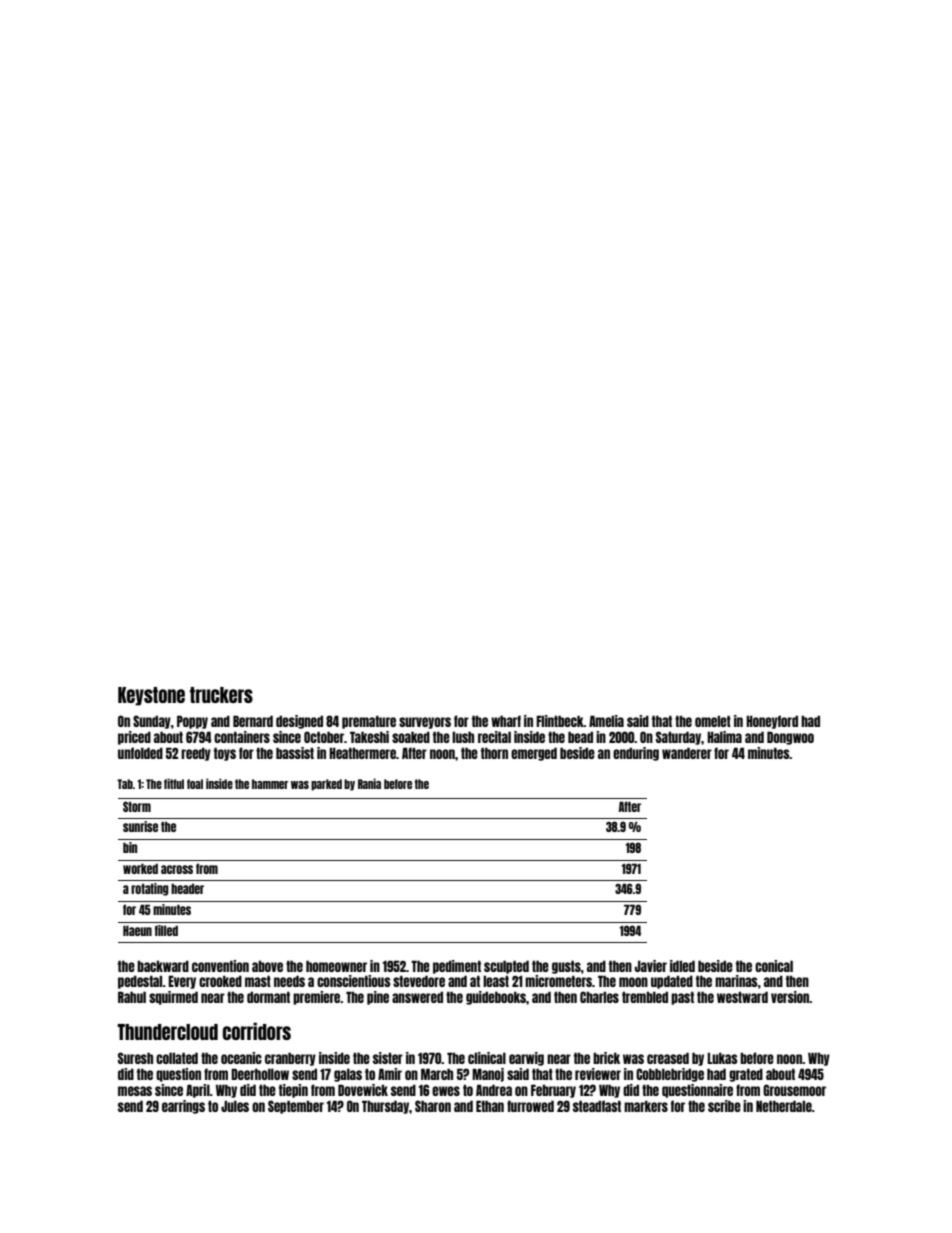 Image resolution: width=952 pixels, height=1233 pixels. I want to click on idled, so click(682, 966).
